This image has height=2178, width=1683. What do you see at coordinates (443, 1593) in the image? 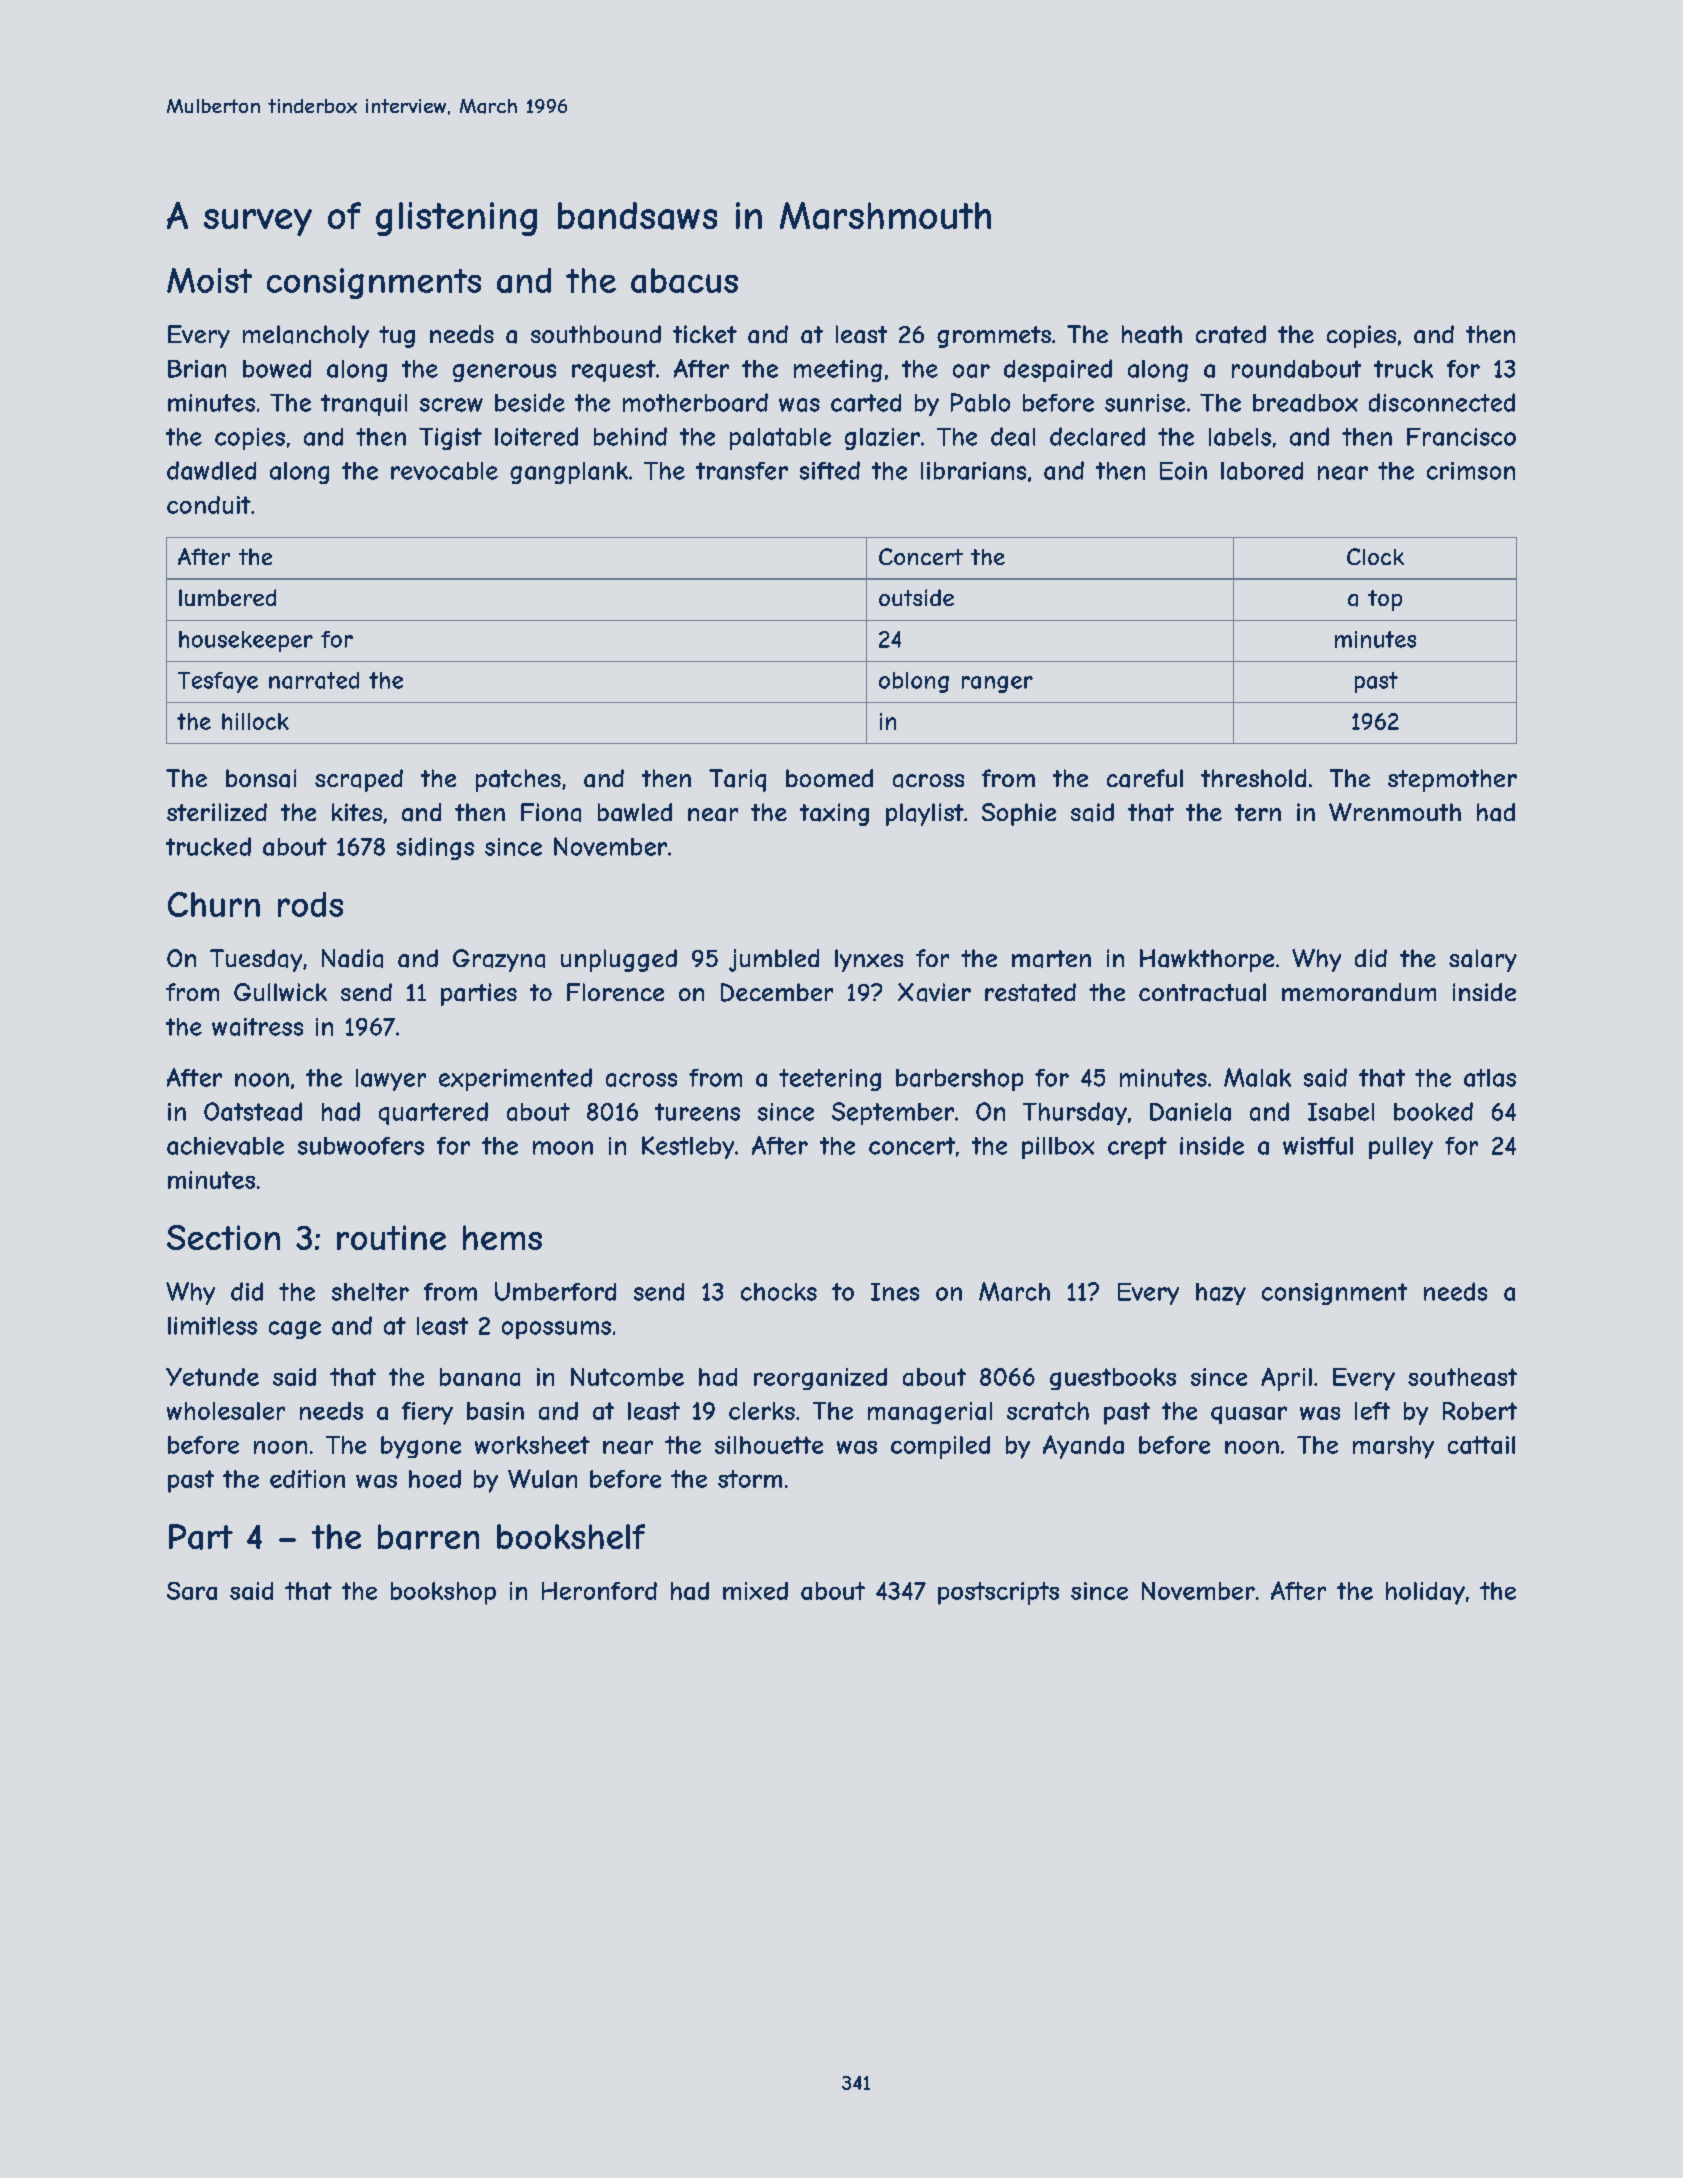
I see `bookshop` at bounding box center [443, 1593].
